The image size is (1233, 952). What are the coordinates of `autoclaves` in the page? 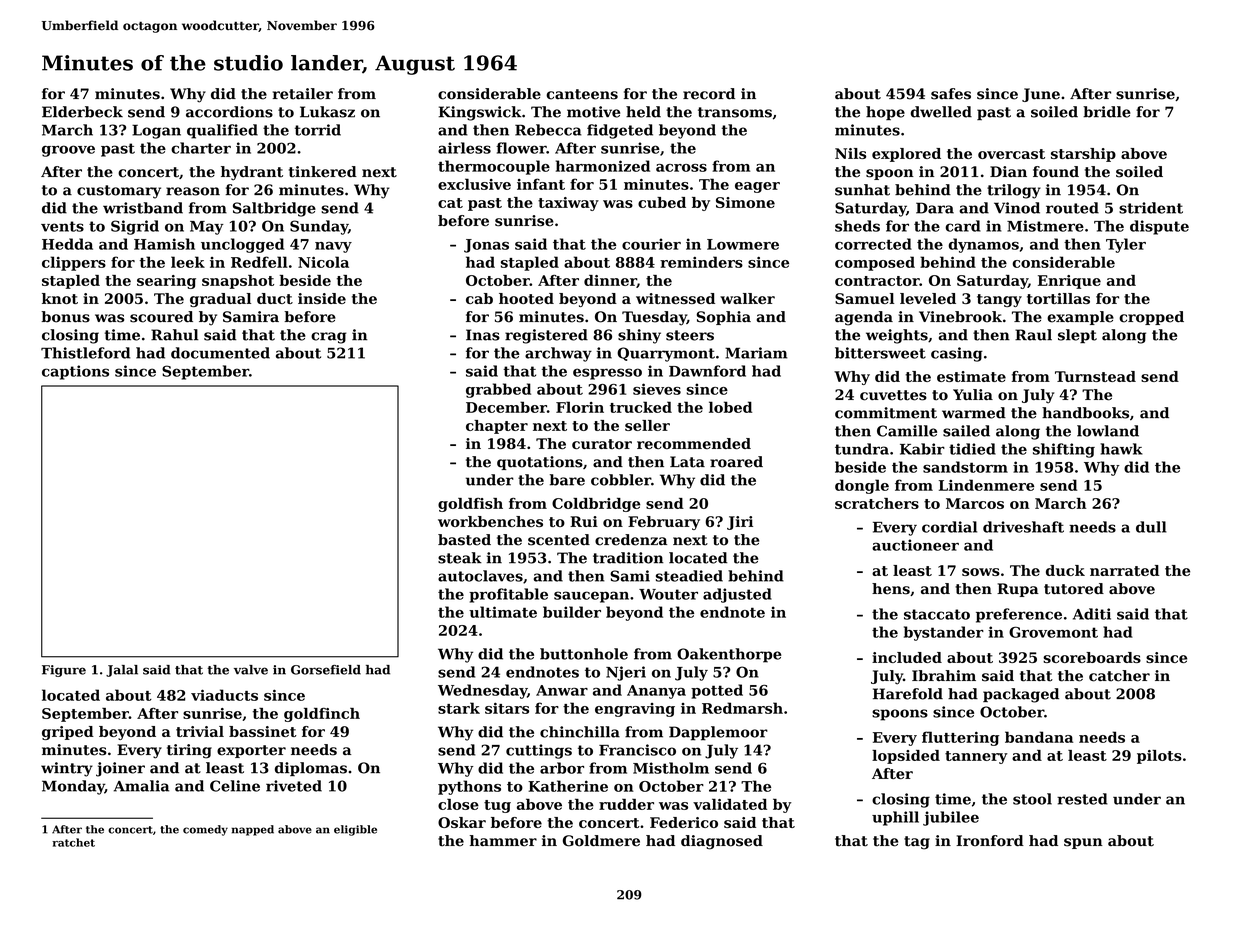 It's located at (480, 576).
